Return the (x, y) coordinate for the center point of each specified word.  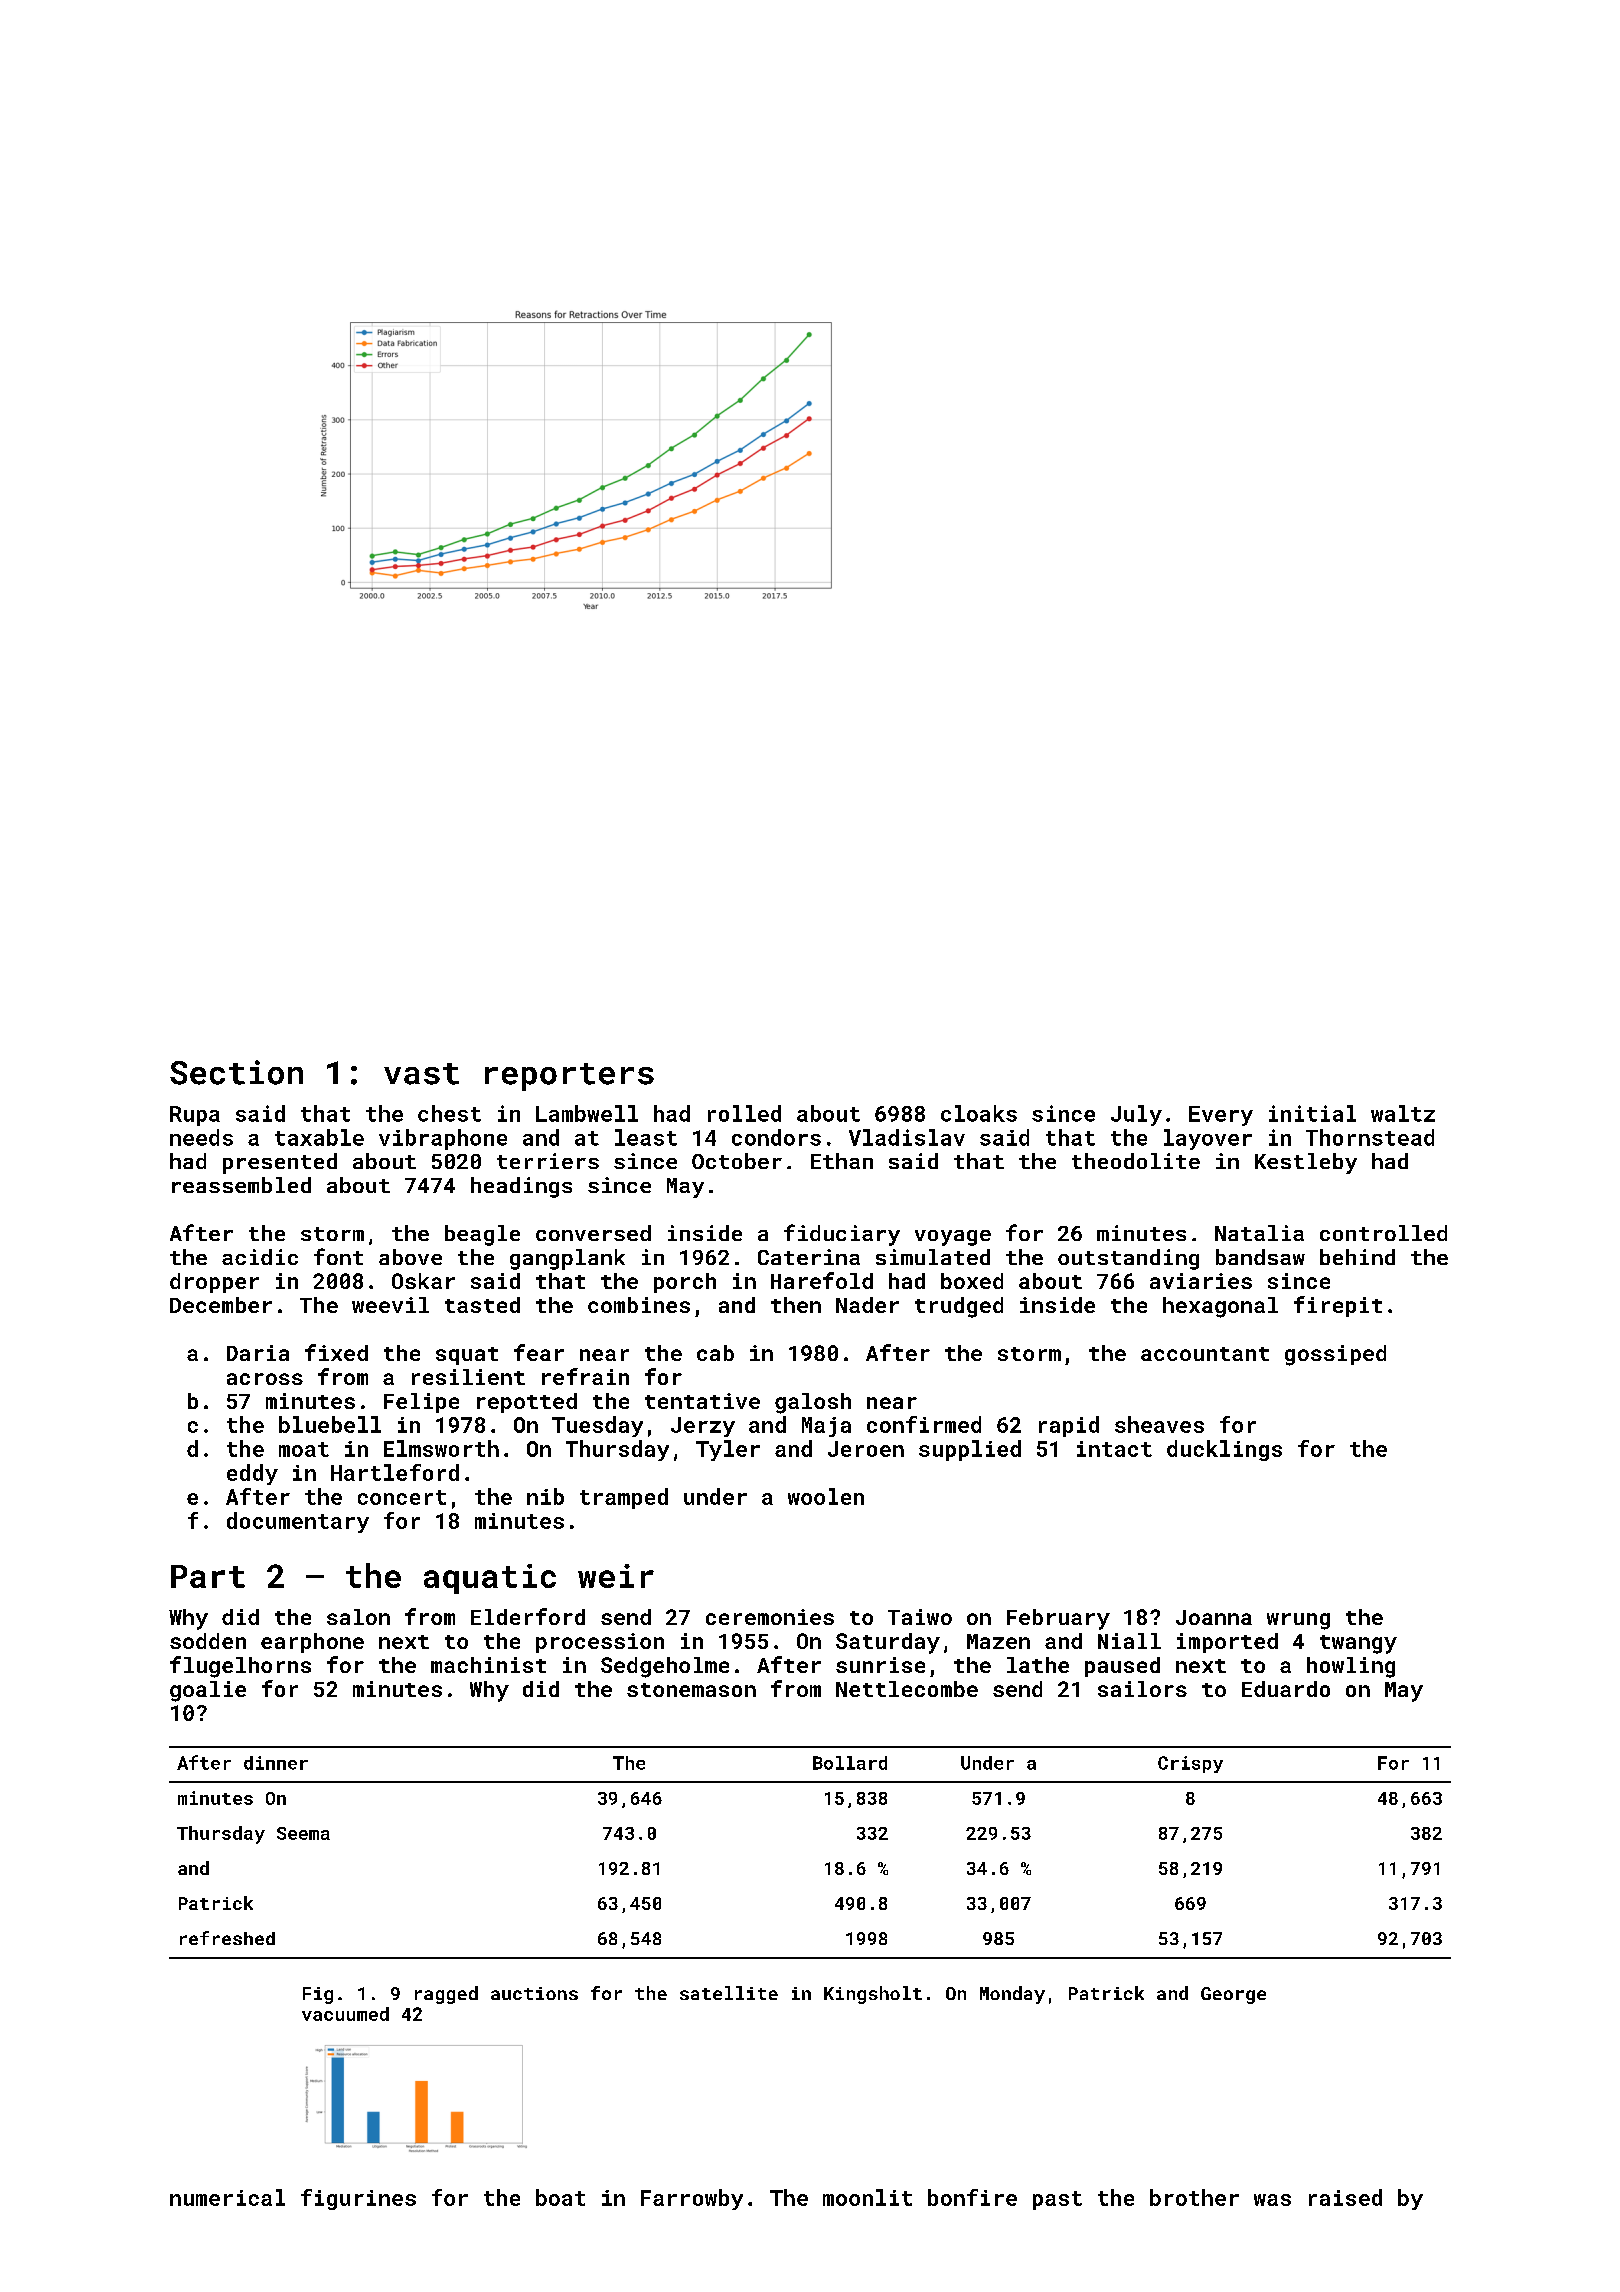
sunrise (880, 1665)
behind (1357, 1257)
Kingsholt (873, 1995)
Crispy (1190, 1764)
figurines (358, 2199)
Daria (258, 1353)
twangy (1358, 1644)
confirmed (924, 1424)
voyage (953, 1238)
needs (201, 1137)
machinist (488, 1665)
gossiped (1335, 1355)
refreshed (227, 1938)
